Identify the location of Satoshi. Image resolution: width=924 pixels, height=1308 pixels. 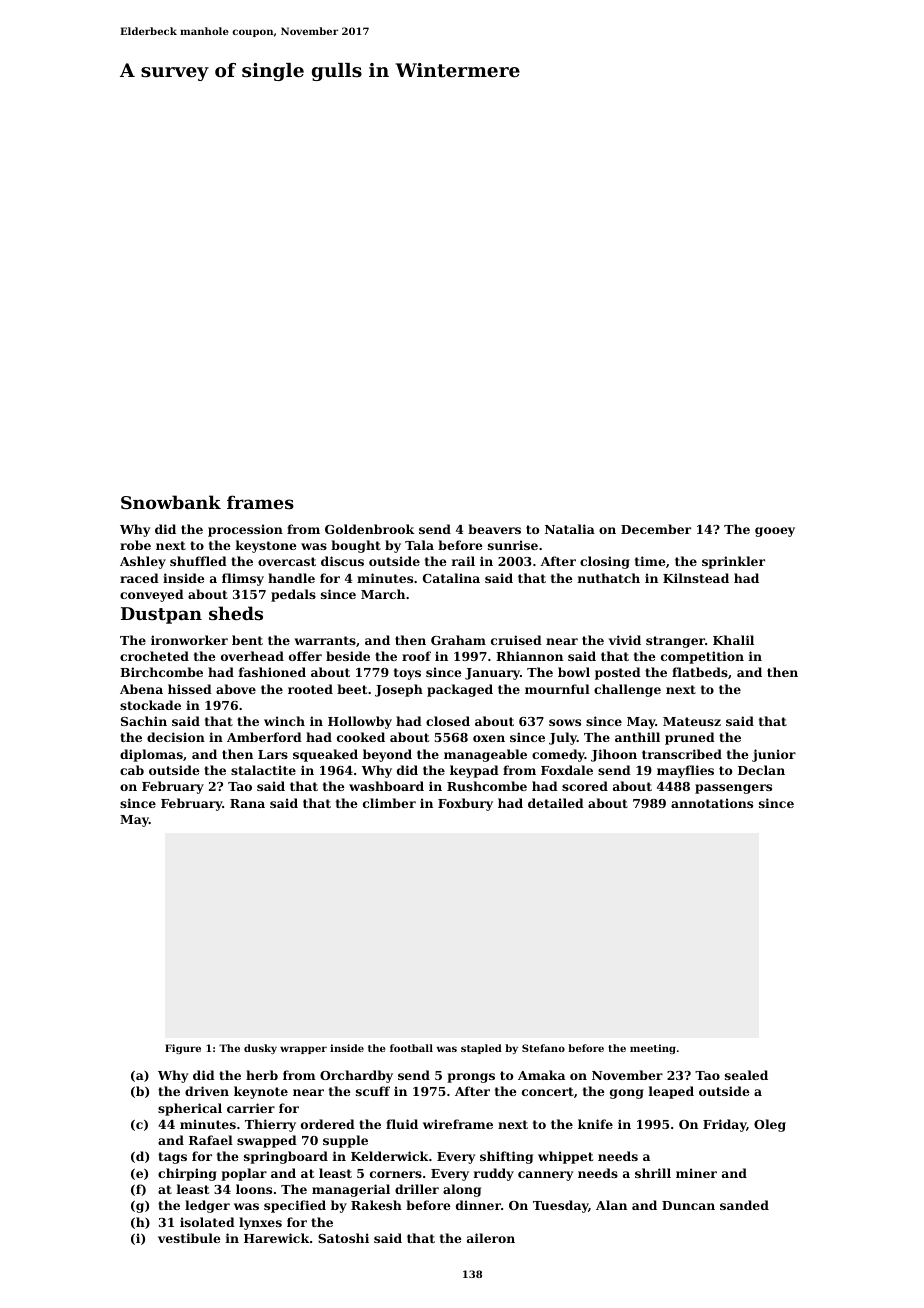
(343, 1238).
